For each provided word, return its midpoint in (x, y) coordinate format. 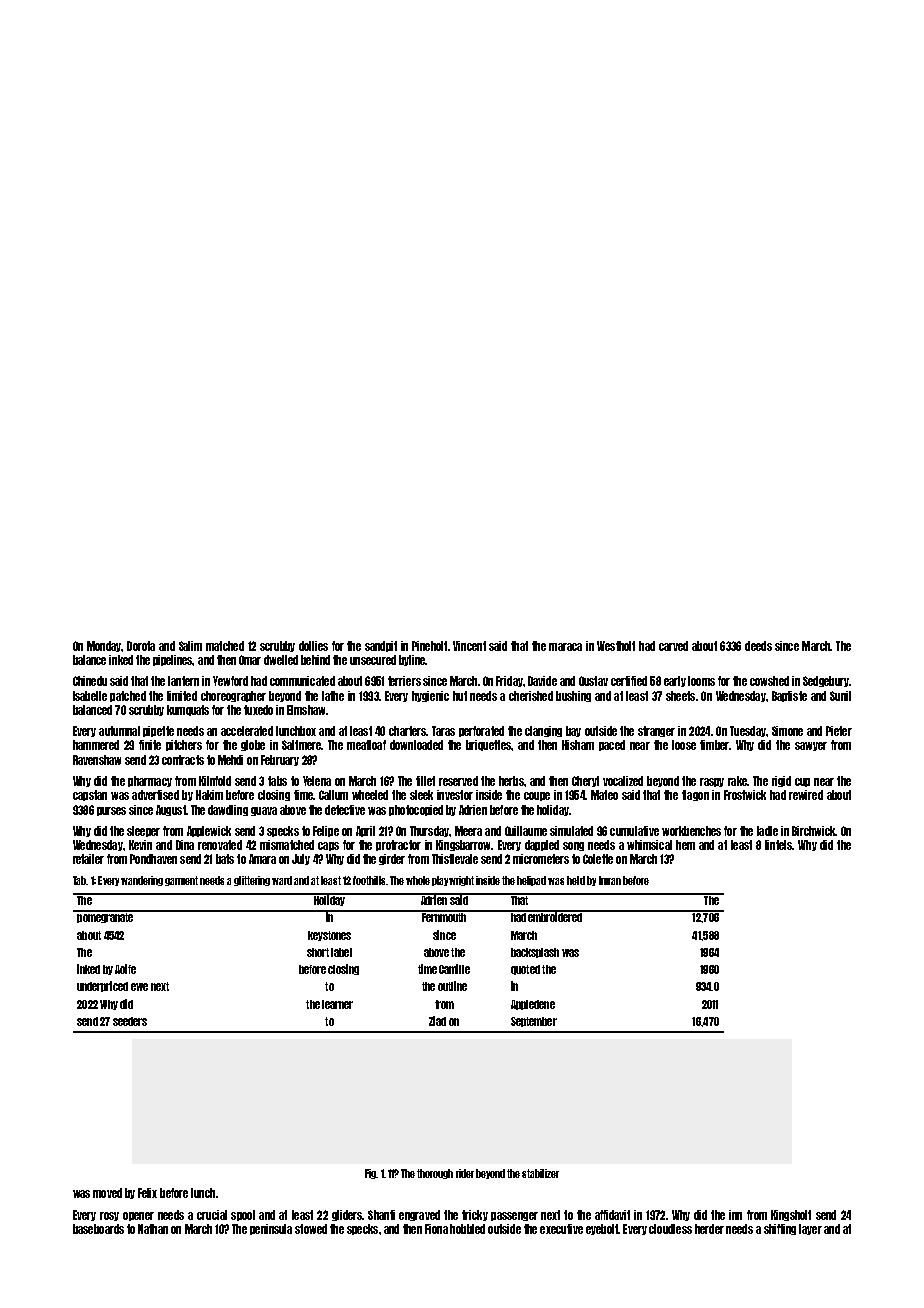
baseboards (98, 1229)
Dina (185, 845)
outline (452, 986)
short (318, 952)
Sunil (840, 696)
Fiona (436, 1229)
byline (412, 660)
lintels (778, 845)
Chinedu (90, 681)
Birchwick (813, 831)
